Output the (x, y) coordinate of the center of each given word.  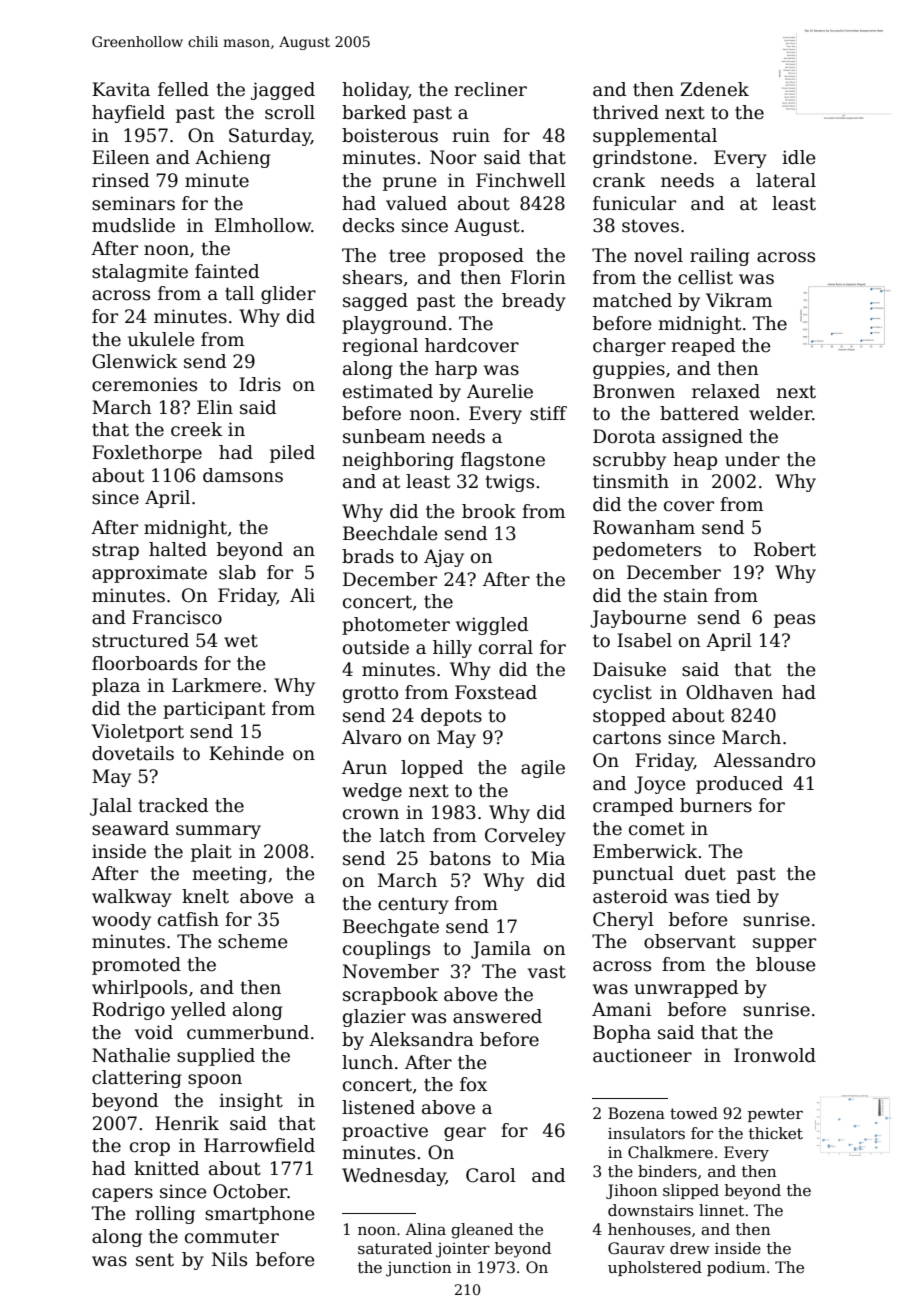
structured (140, 640)
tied (733, 896)
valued (416, 203)
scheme (253, 941)
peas (794, 621)
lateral (786, 180)
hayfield (128, 114)
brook (489, 511)
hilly (452, 649)
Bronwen (634, 391)
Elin (215, 407)
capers (122, 1195)
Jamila (501, 950)
